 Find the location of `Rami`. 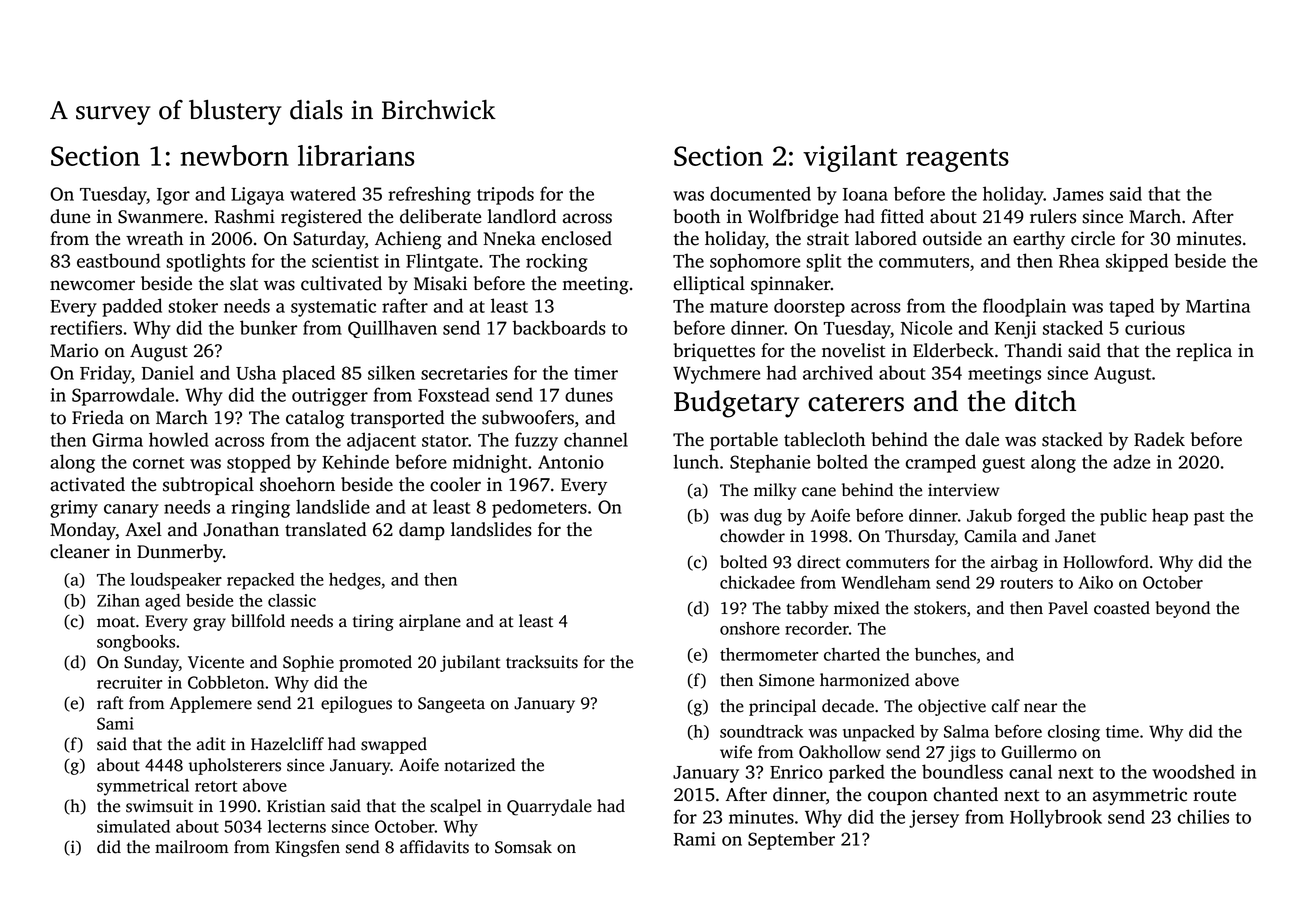

Rami is located at coordinates (695, 839).
